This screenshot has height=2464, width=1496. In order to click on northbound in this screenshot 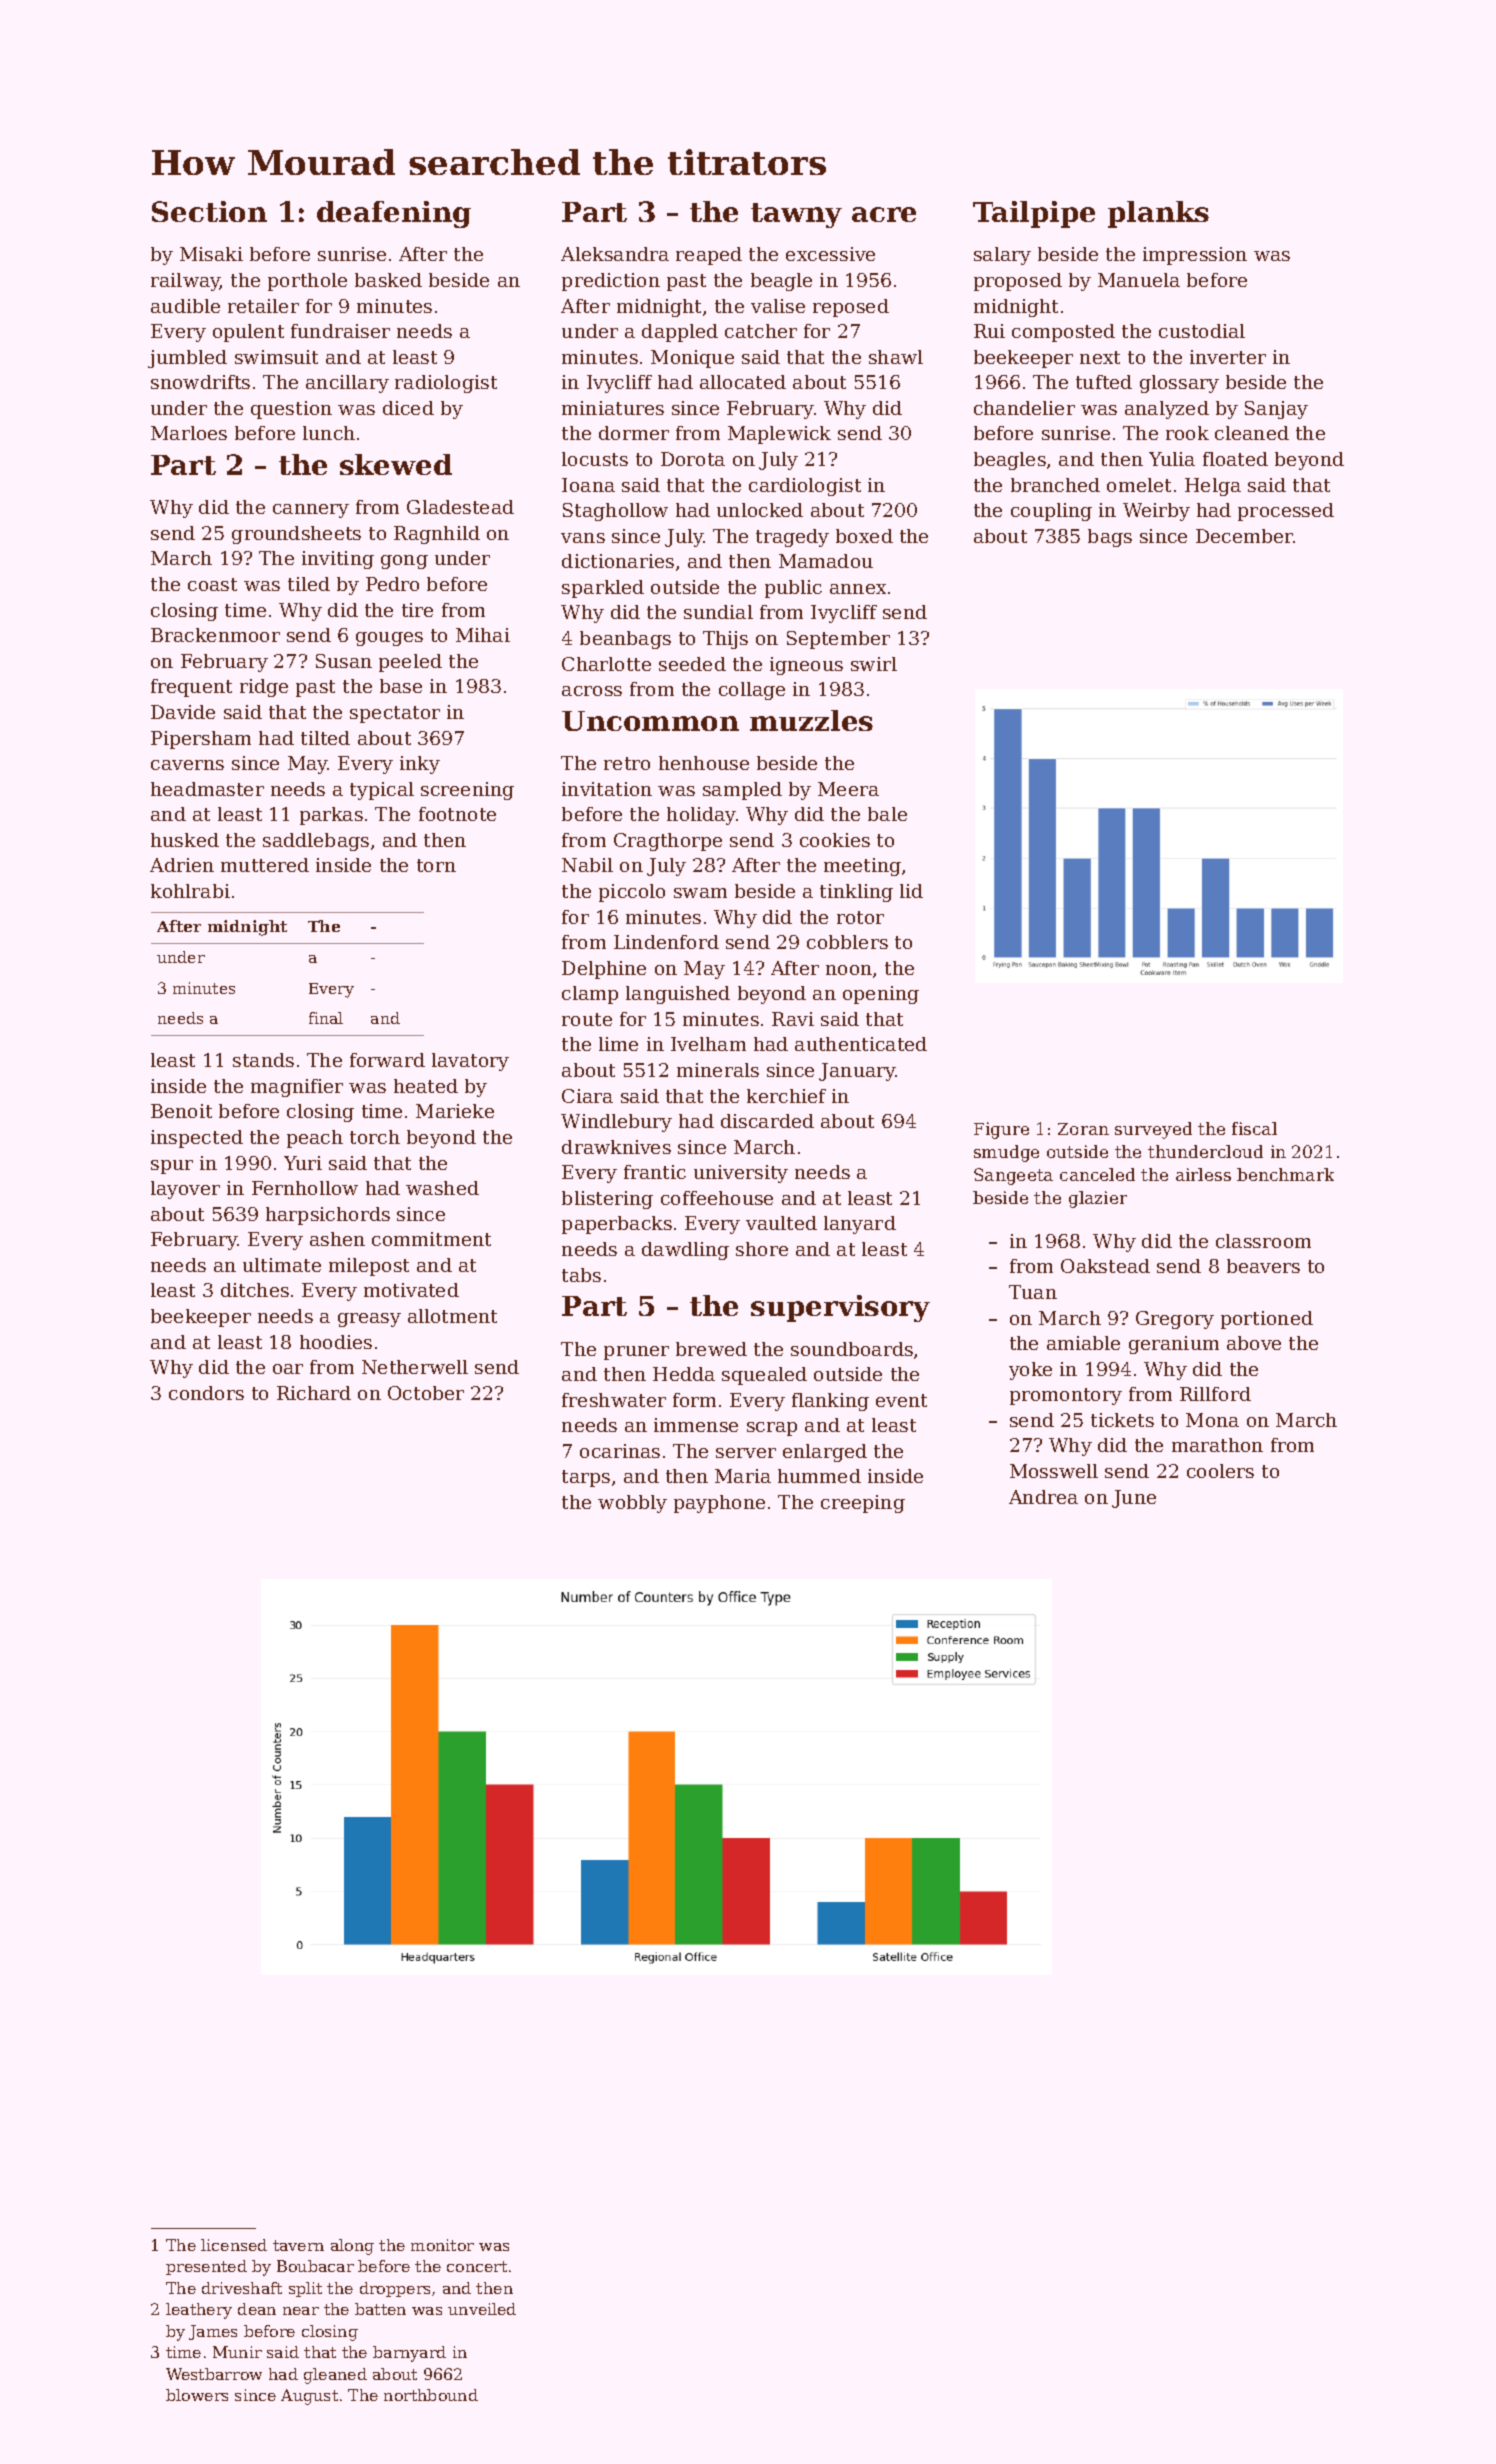, I will do `click(431, 2395)`.
